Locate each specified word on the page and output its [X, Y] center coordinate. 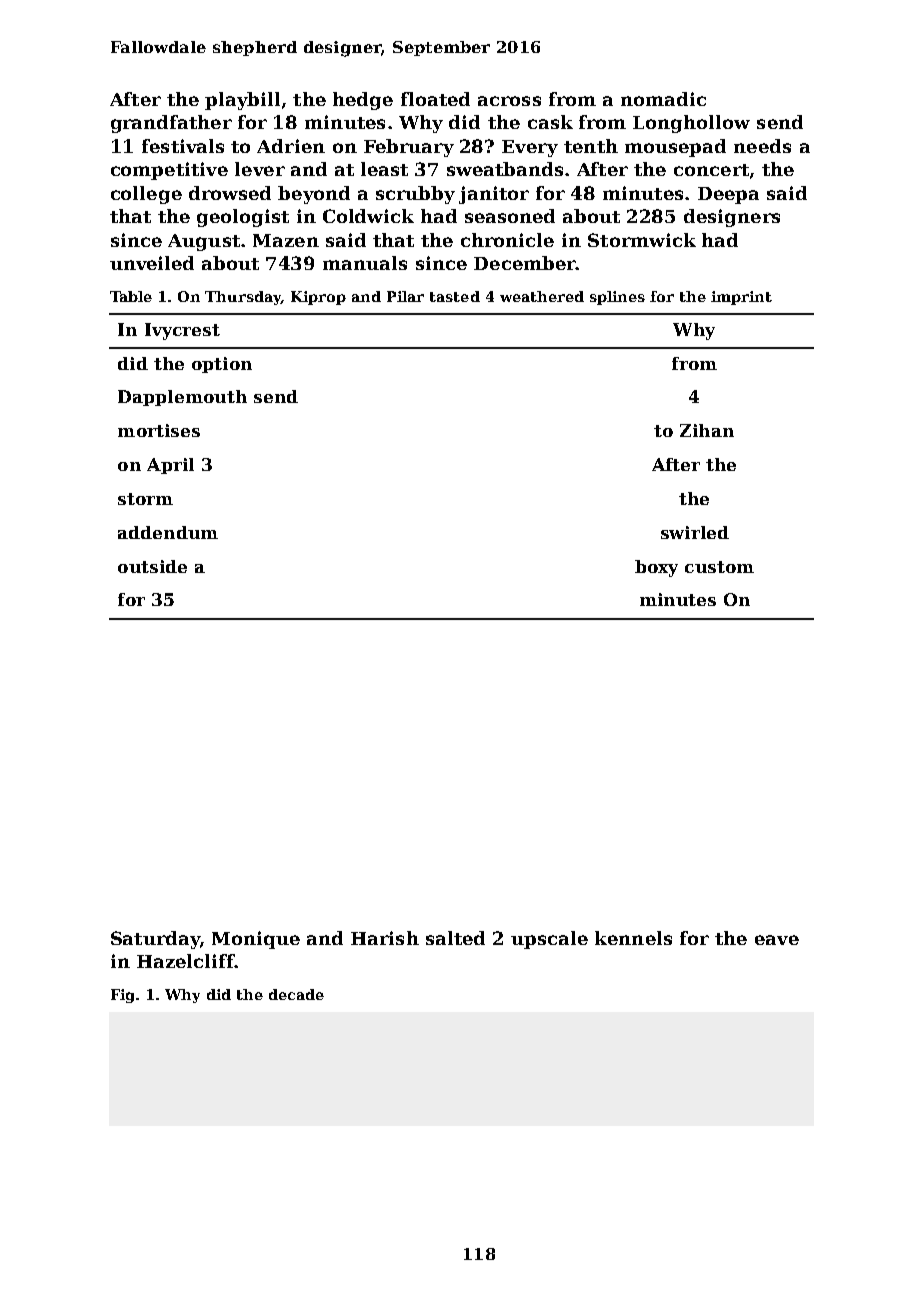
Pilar [405, 296]
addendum [168, 532]
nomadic [663, 99]
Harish [385, 938]
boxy [656, 568]
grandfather [171, 124]
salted [455, 938]
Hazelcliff [185, 961]
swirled [695, 532]
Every [530, 148]
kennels [633, 938]
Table [131, 296]
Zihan [707, 430]
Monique [256, 940]
